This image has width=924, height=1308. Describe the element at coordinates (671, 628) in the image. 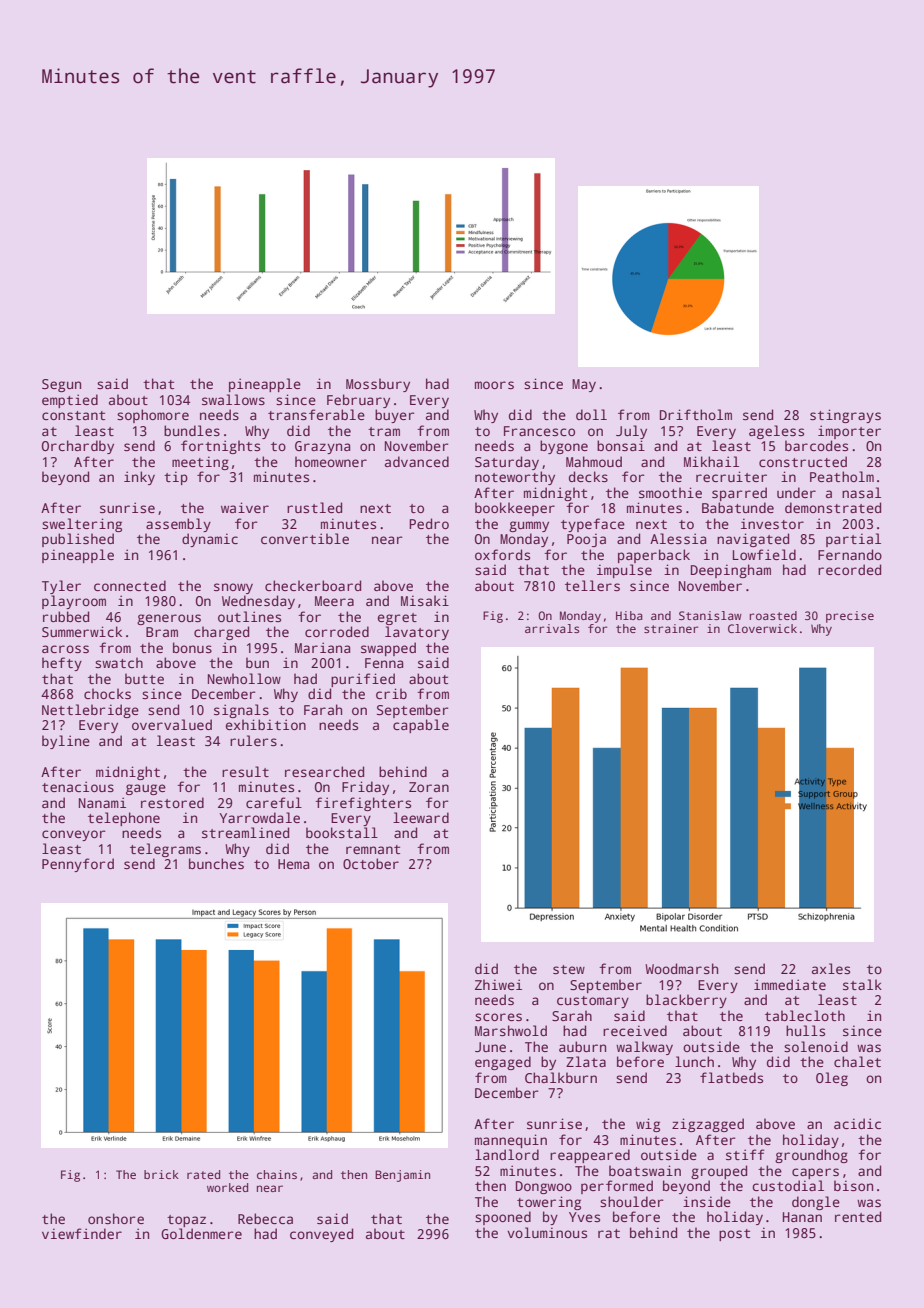

I see `strainer` at that location.
